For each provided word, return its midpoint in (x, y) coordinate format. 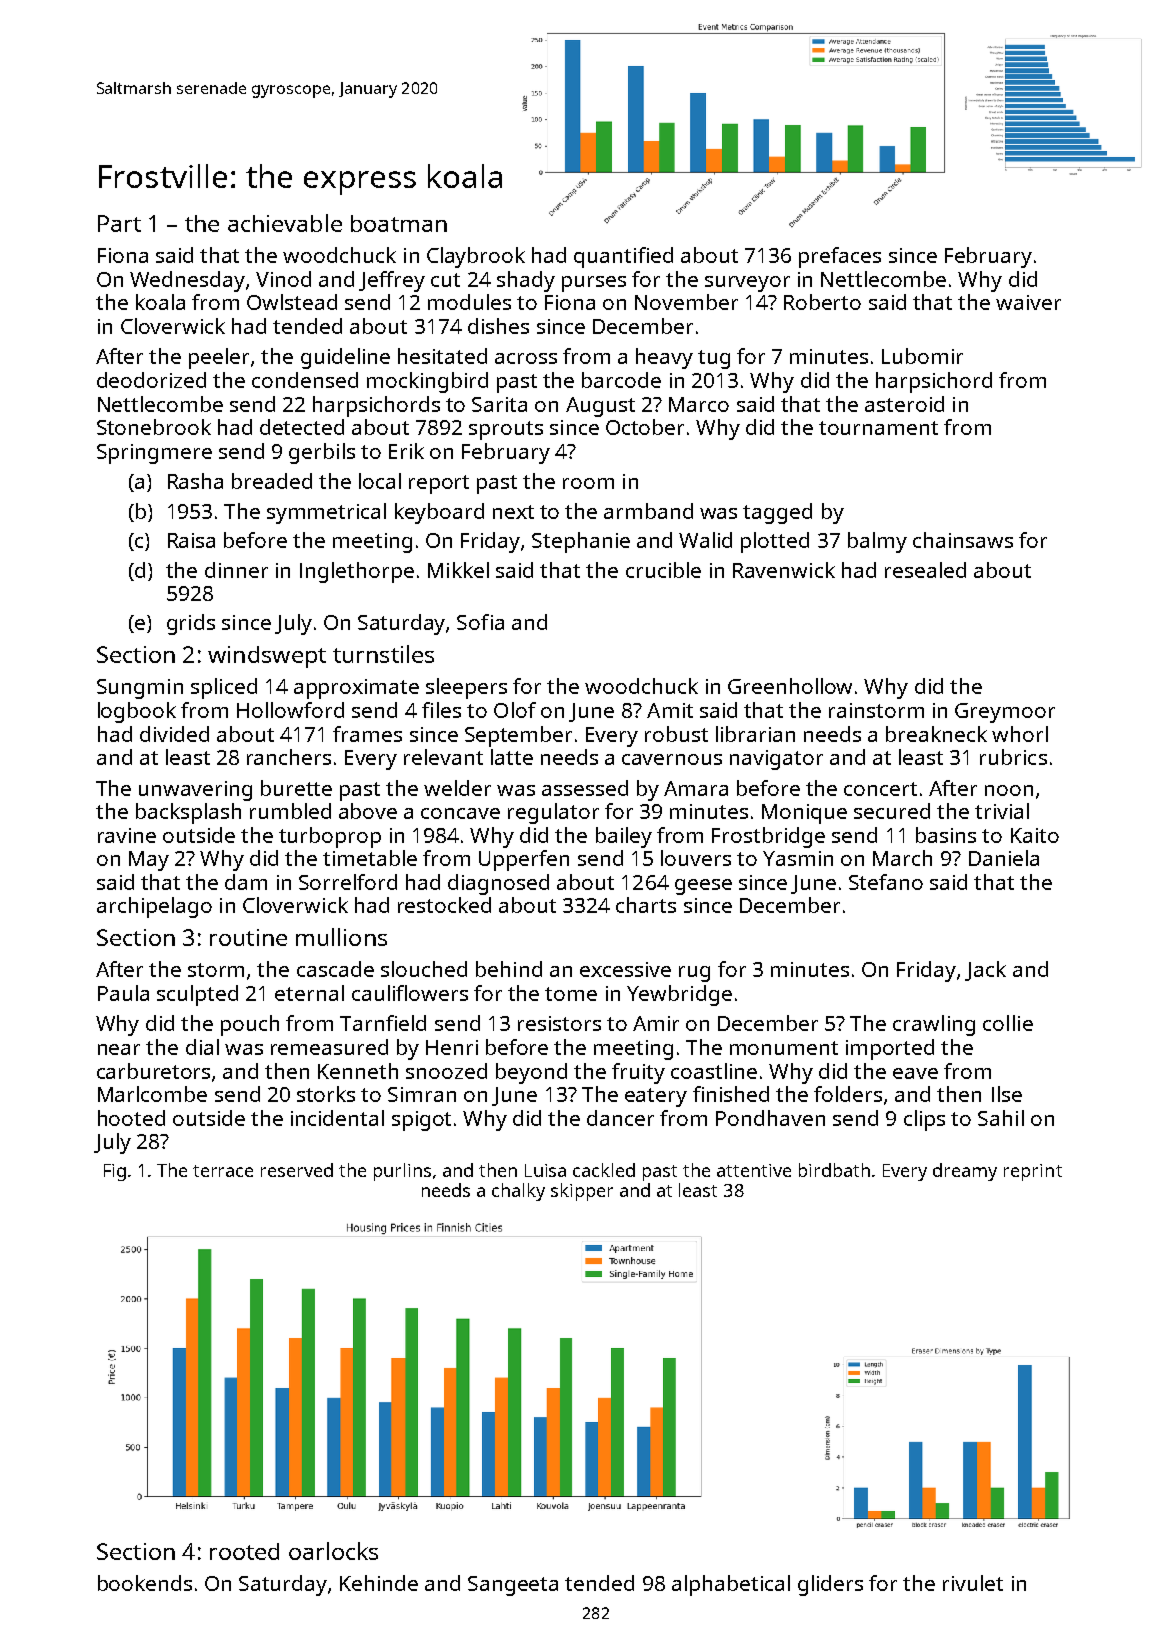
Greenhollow (790, 686)
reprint (1033, 1172)
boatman (399, 223)
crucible (663, 570)
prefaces (840, 257)
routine (248, 937)
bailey (624, 837)
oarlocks (333, 1551)
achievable (285, 223)
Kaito (1035, 835)
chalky (518, 1192)
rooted (244, 1551)
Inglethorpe (357, 572)
